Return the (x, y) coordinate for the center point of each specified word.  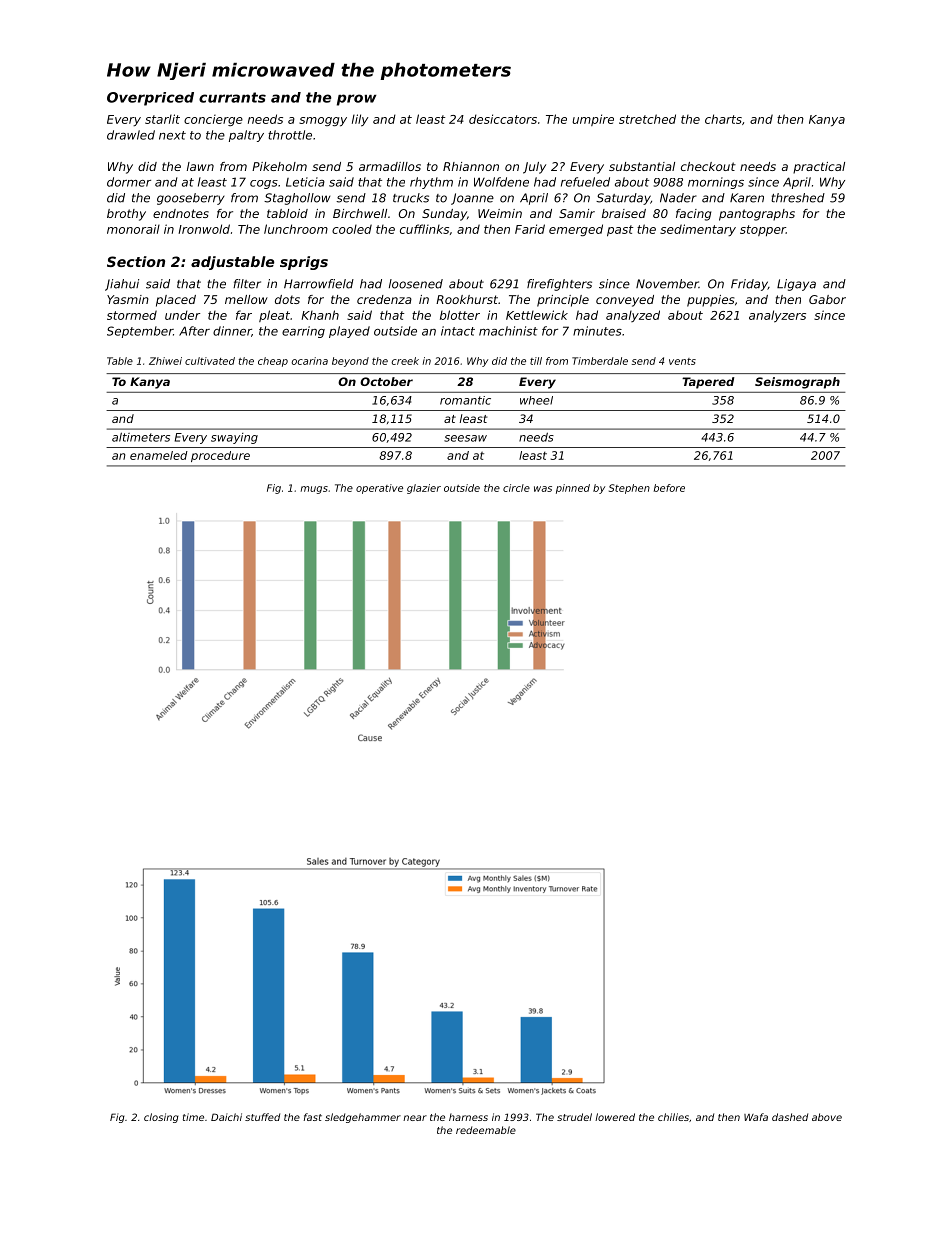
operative (379, 489)
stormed (132, 315)
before (669, 488)
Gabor (827, 299)
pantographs (757, 215)
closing (161, 1118)
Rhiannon (471, 166)
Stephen (629, 489)
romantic (465, 400)
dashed (790, 1117)
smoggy (323, 122)
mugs (314, 490)
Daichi (226, 1117)
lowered (615, 1117)
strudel (574, 1117)
